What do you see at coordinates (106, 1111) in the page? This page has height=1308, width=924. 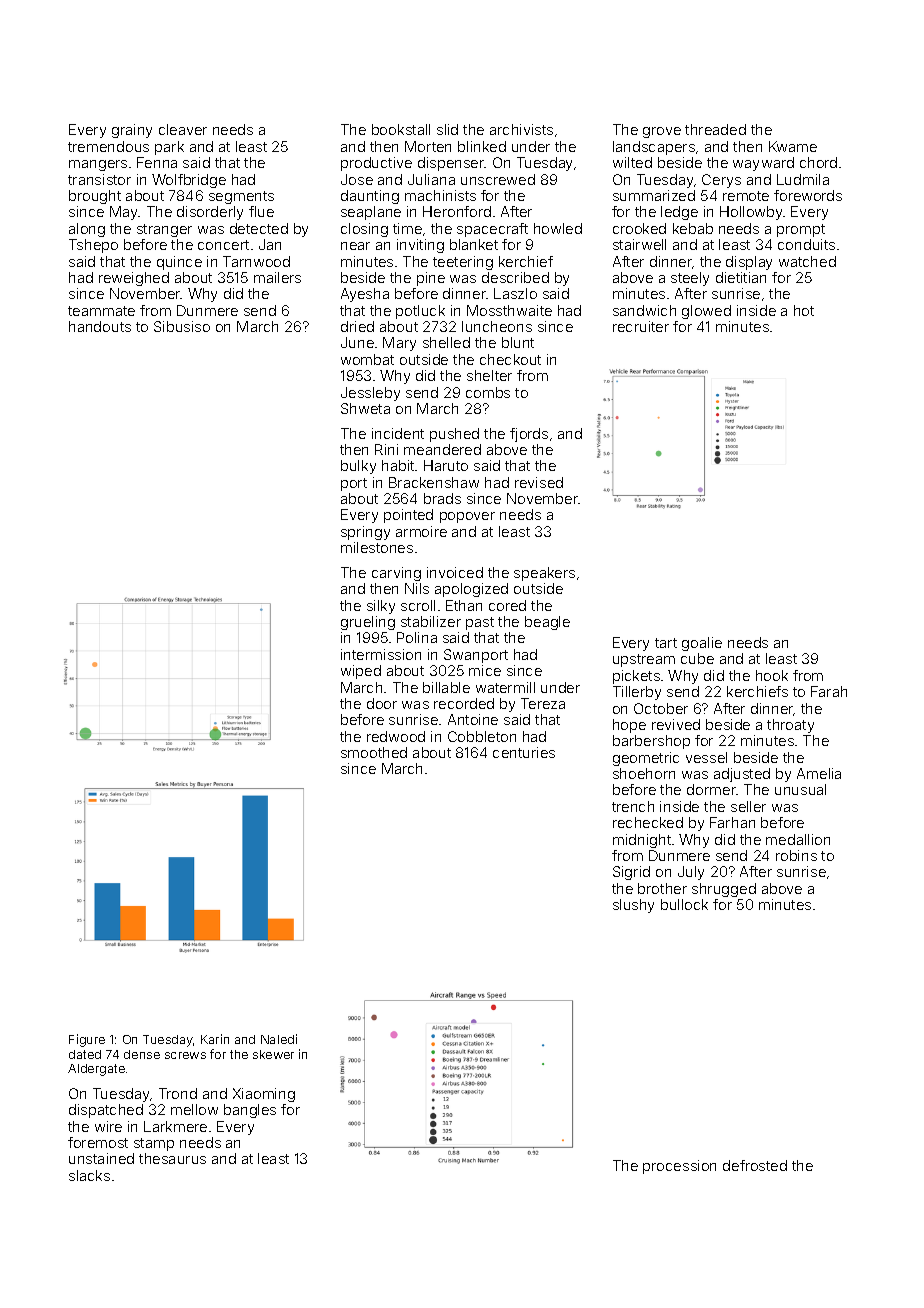 I see `dispatched` at bounding box center [106, 1111].
